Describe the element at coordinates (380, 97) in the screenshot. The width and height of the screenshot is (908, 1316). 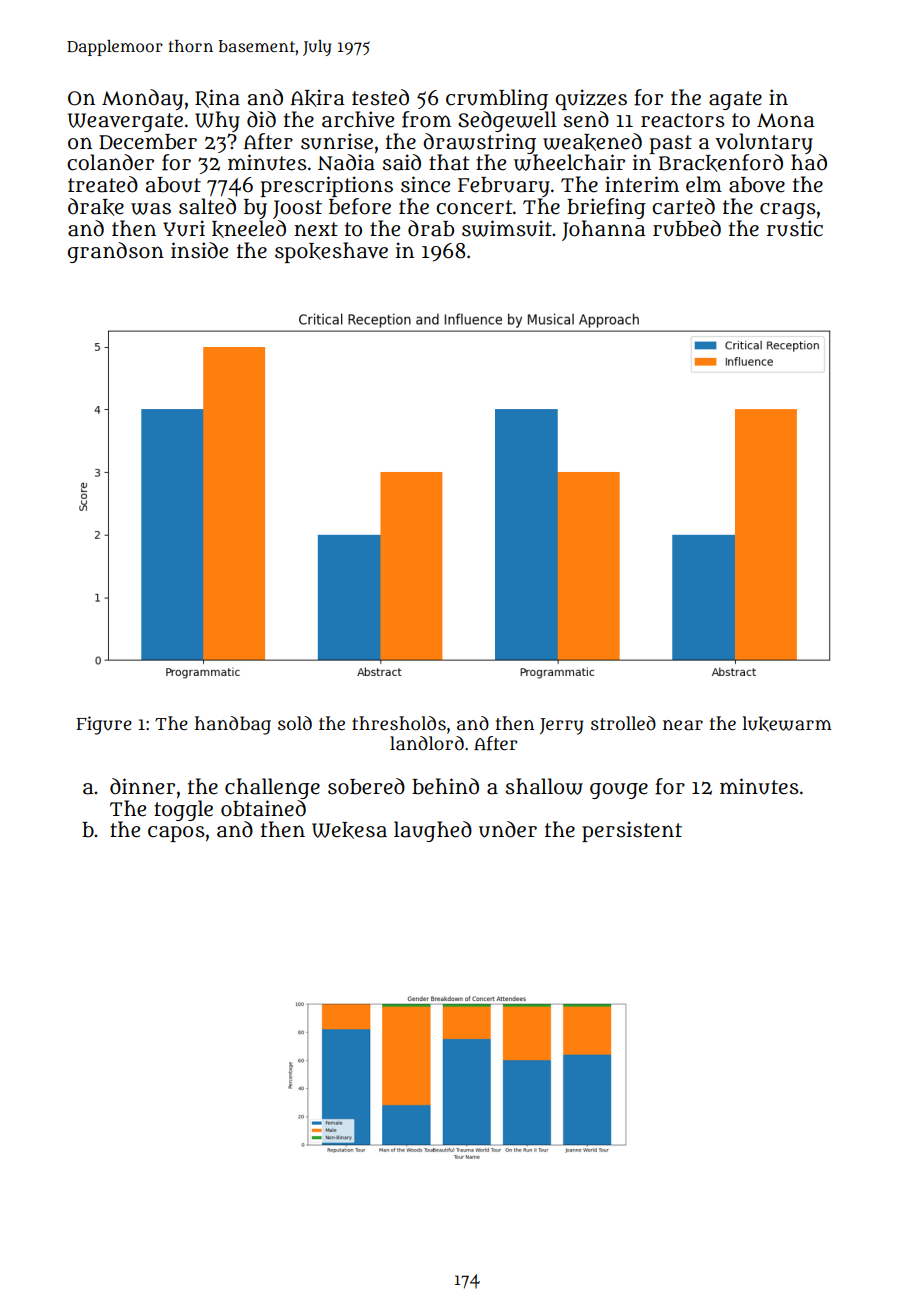
I see `tested` at that location.
